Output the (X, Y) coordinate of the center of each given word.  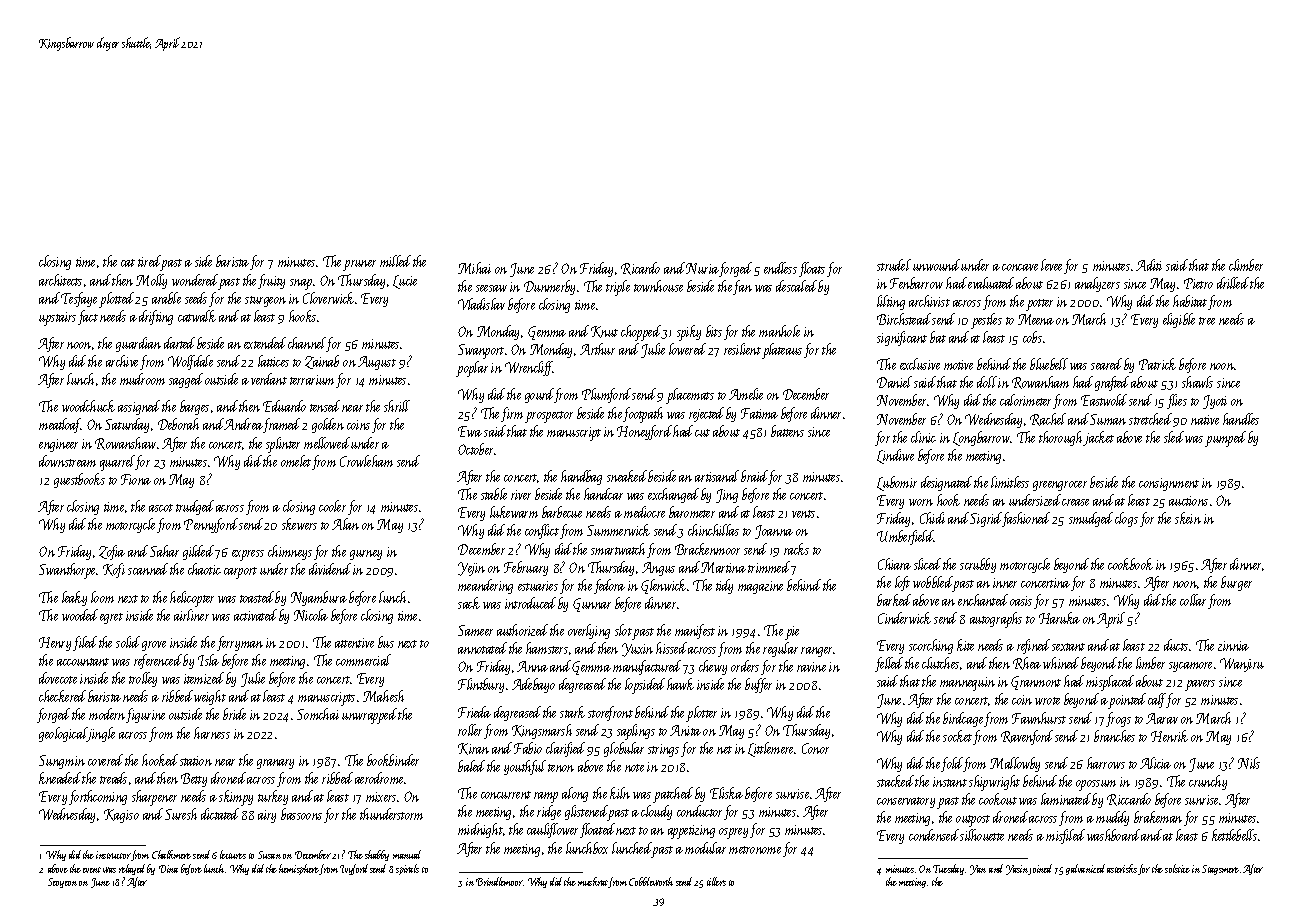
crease (1075, 502)
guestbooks (79, 480)
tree (1207, 321)
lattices (273, 361)
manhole (779, 331)
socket (957, 736)
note (634, 768)
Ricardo (640, 268)
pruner (359, 265)
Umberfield (905, 537)
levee (1051, 265)
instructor (113, 855)
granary (275, 764)
